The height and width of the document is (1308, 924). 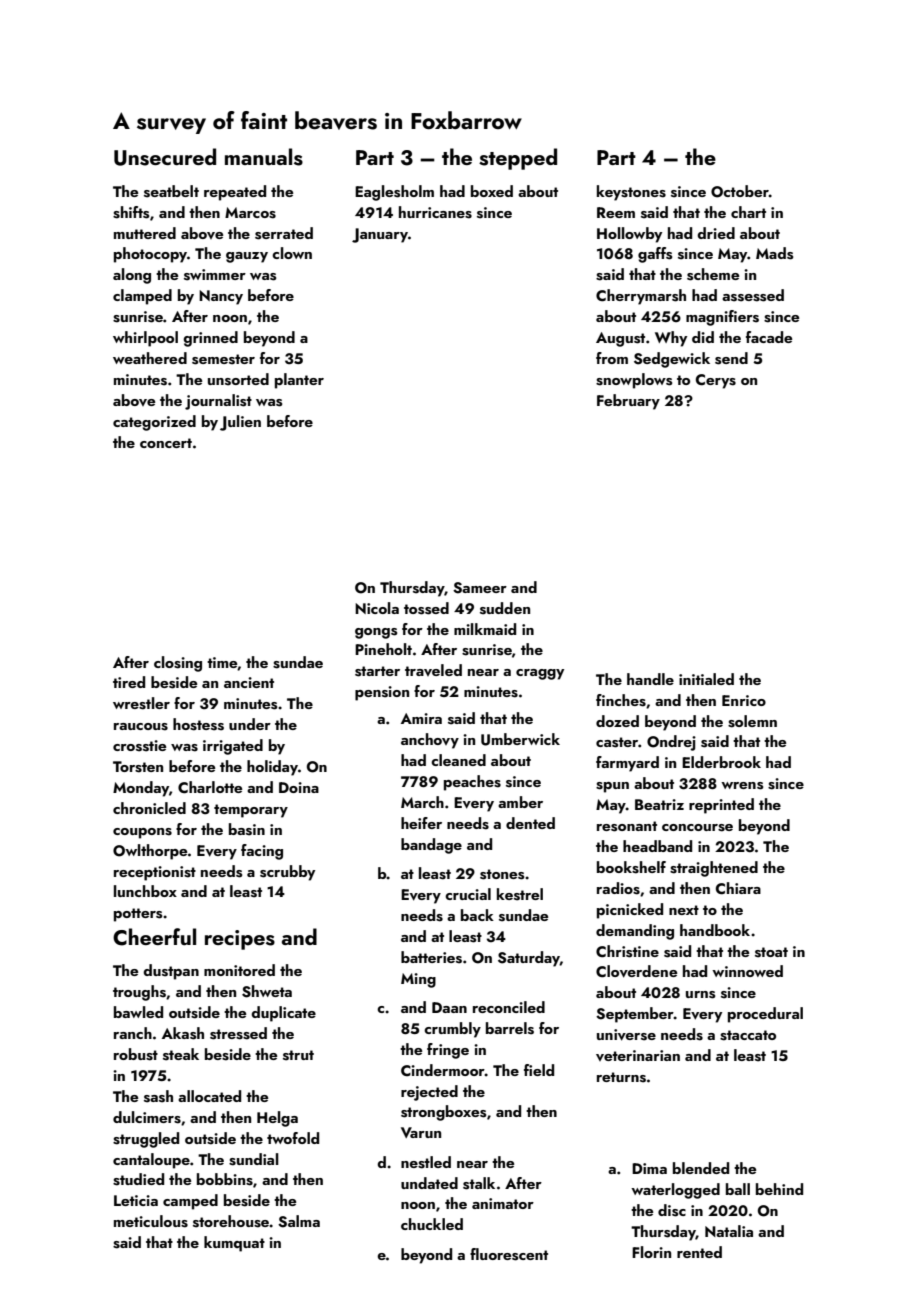 I want to click on recipes, so click(x=240, y=940).
